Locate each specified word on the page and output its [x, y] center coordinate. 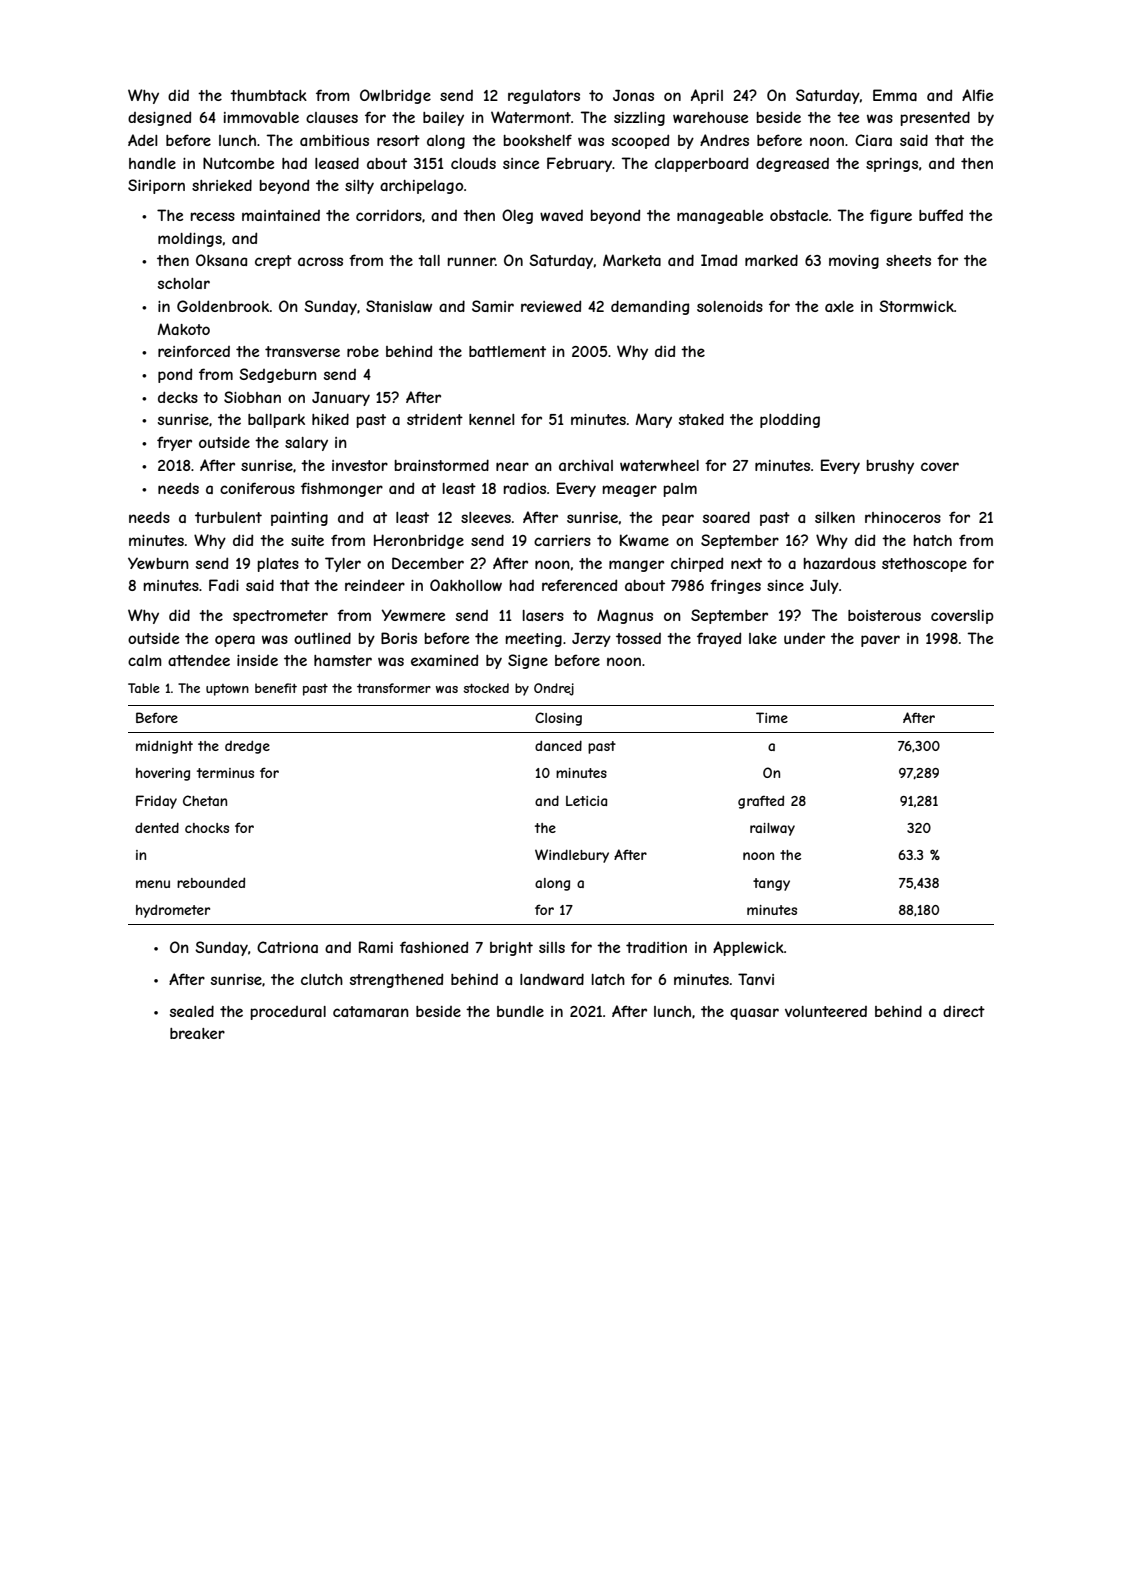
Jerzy [591, 640]
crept [273, 262]
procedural [288, 1013]
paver [880, 641]
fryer [174, 443]
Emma [895, 95]
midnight [164, 747]
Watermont [531, 117]
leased [337, 163]
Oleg [517, 216]
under [804, 638]
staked [701, 419]
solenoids [730, 306]
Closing [558, 719]
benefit [276, 688]
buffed [941, 215]
